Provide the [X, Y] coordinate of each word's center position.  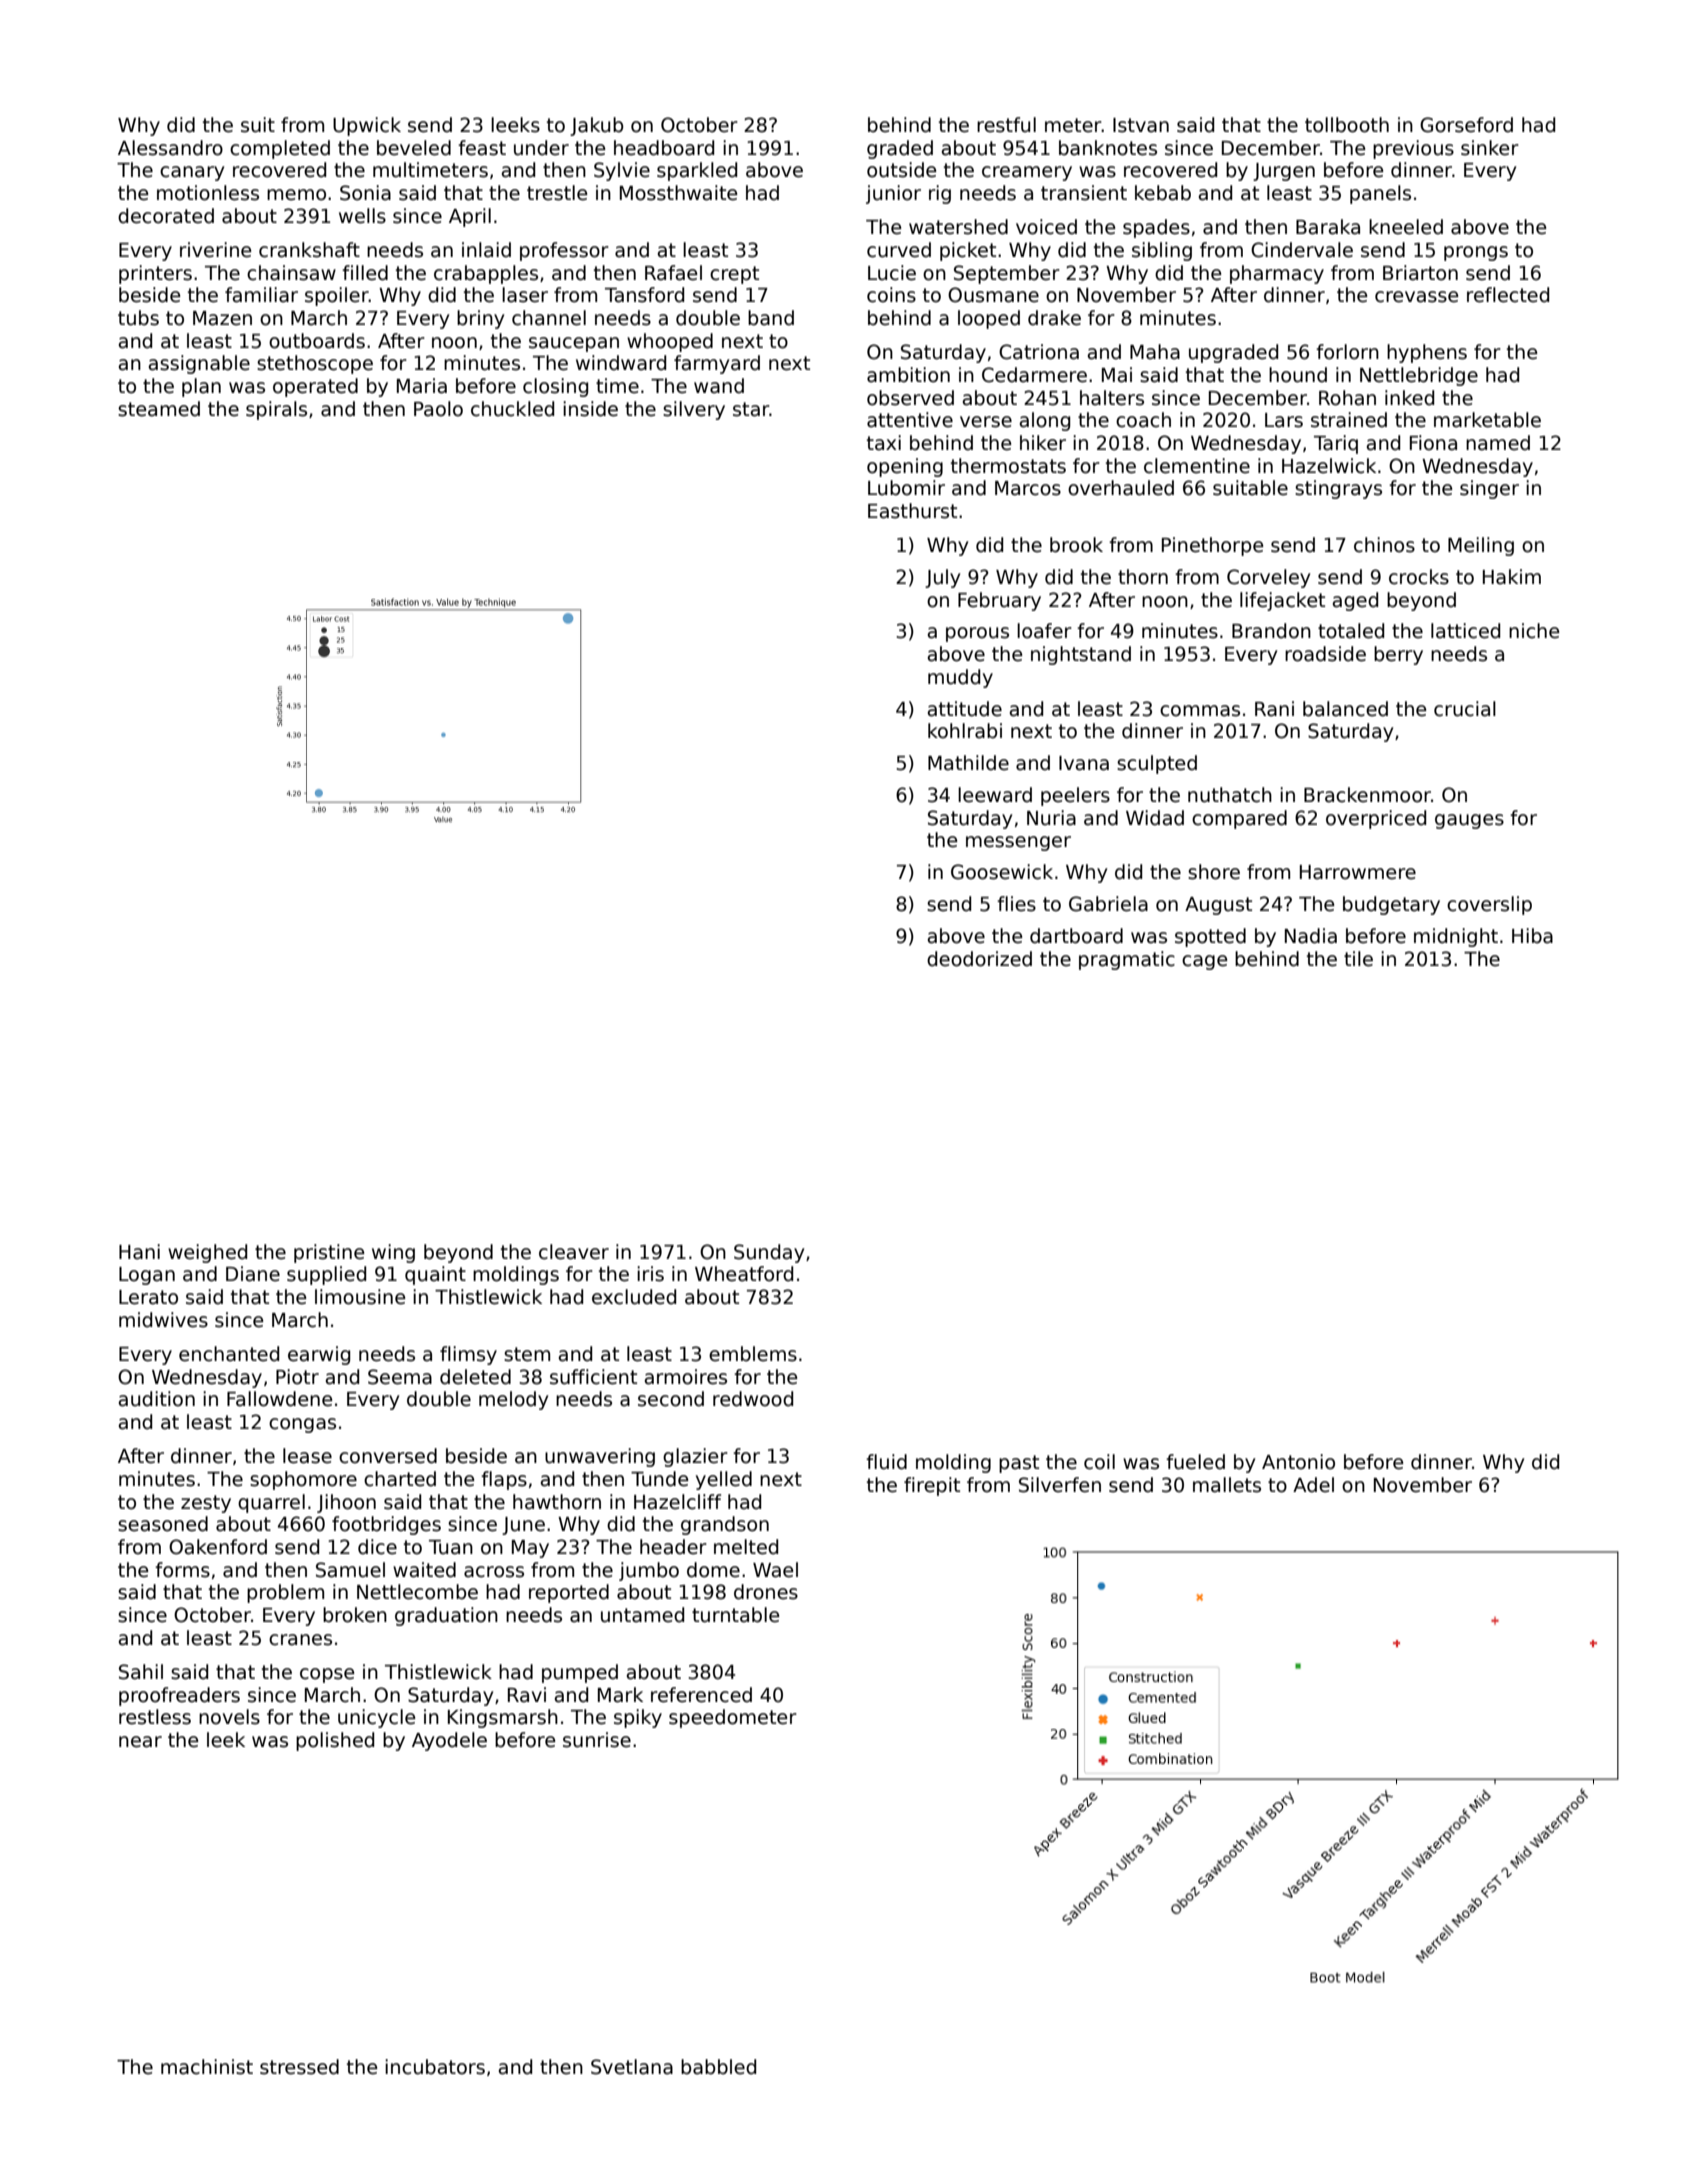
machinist [207, 2067]
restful [1006, 125]
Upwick [367, 126]
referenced [701, 1695]
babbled [718, 2067]
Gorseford [1466, 125]
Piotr [297, 1377]
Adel [1313, 1485]
